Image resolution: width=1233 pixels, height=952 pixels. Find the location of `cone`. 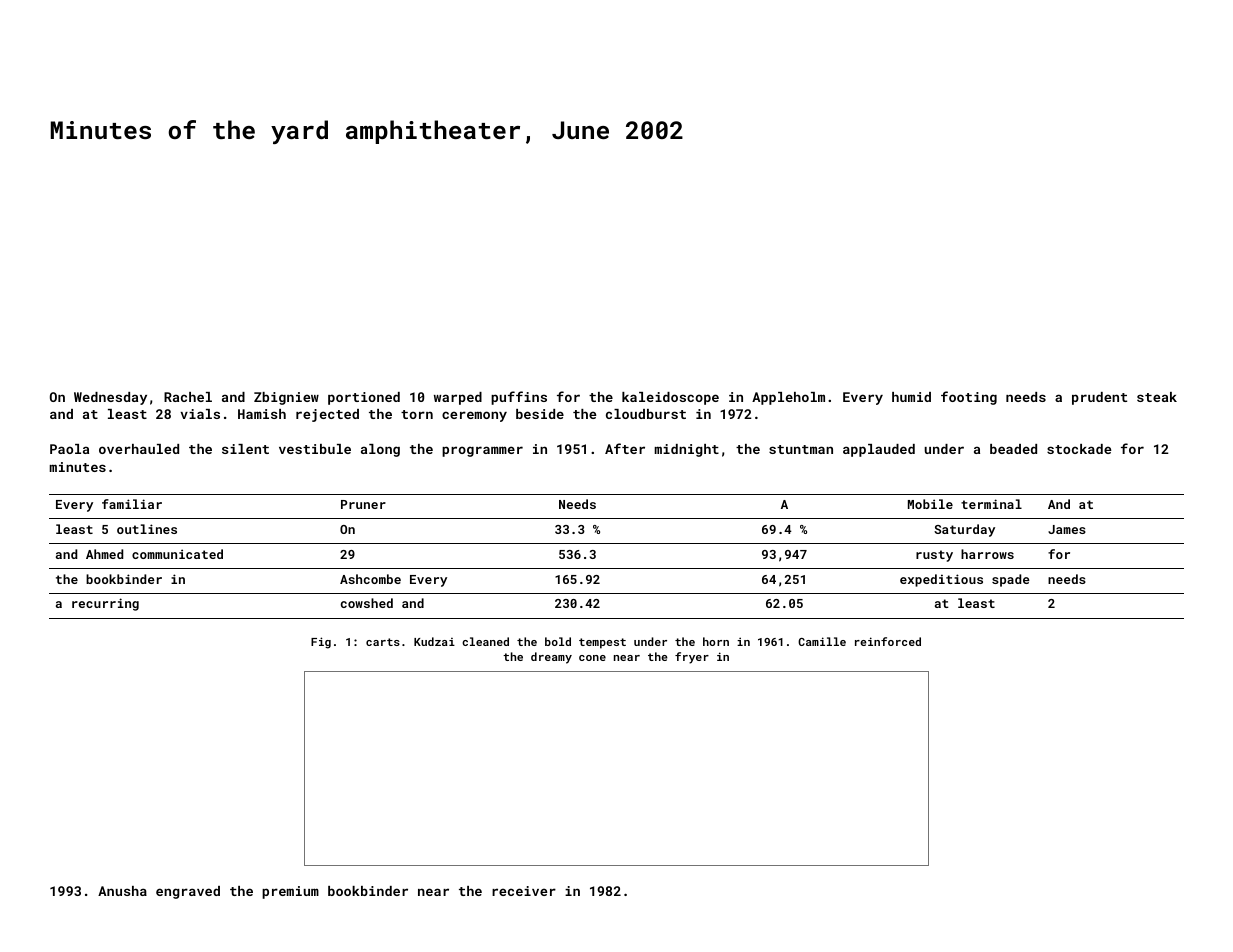

cone is located at coordinates (592, 658).
